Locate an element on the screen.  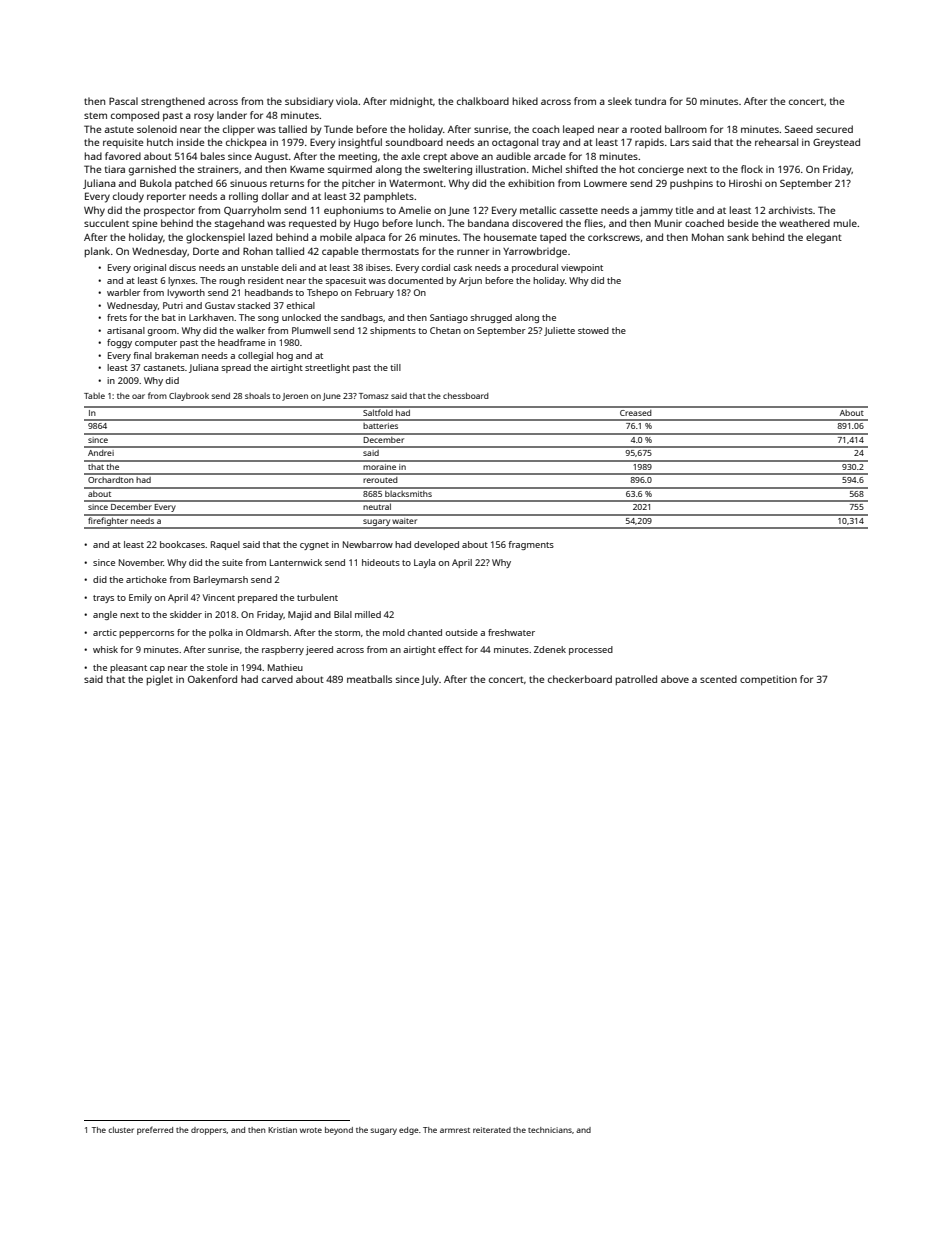
cluster is located at coordinates (121, 1130).
